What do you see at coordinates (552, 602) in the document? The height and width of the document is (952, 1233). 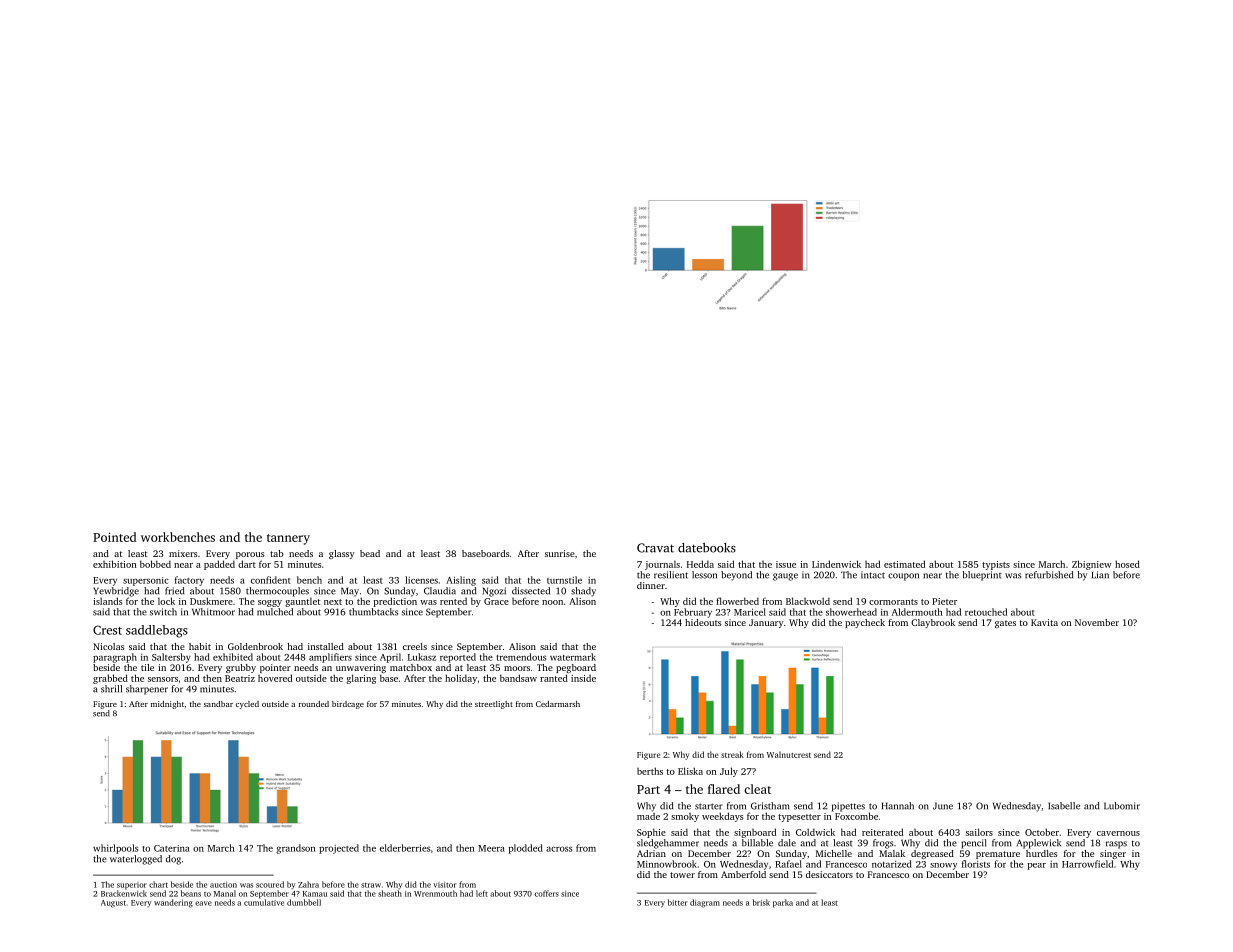 I see `noon` at bounding box center [552, 602].
